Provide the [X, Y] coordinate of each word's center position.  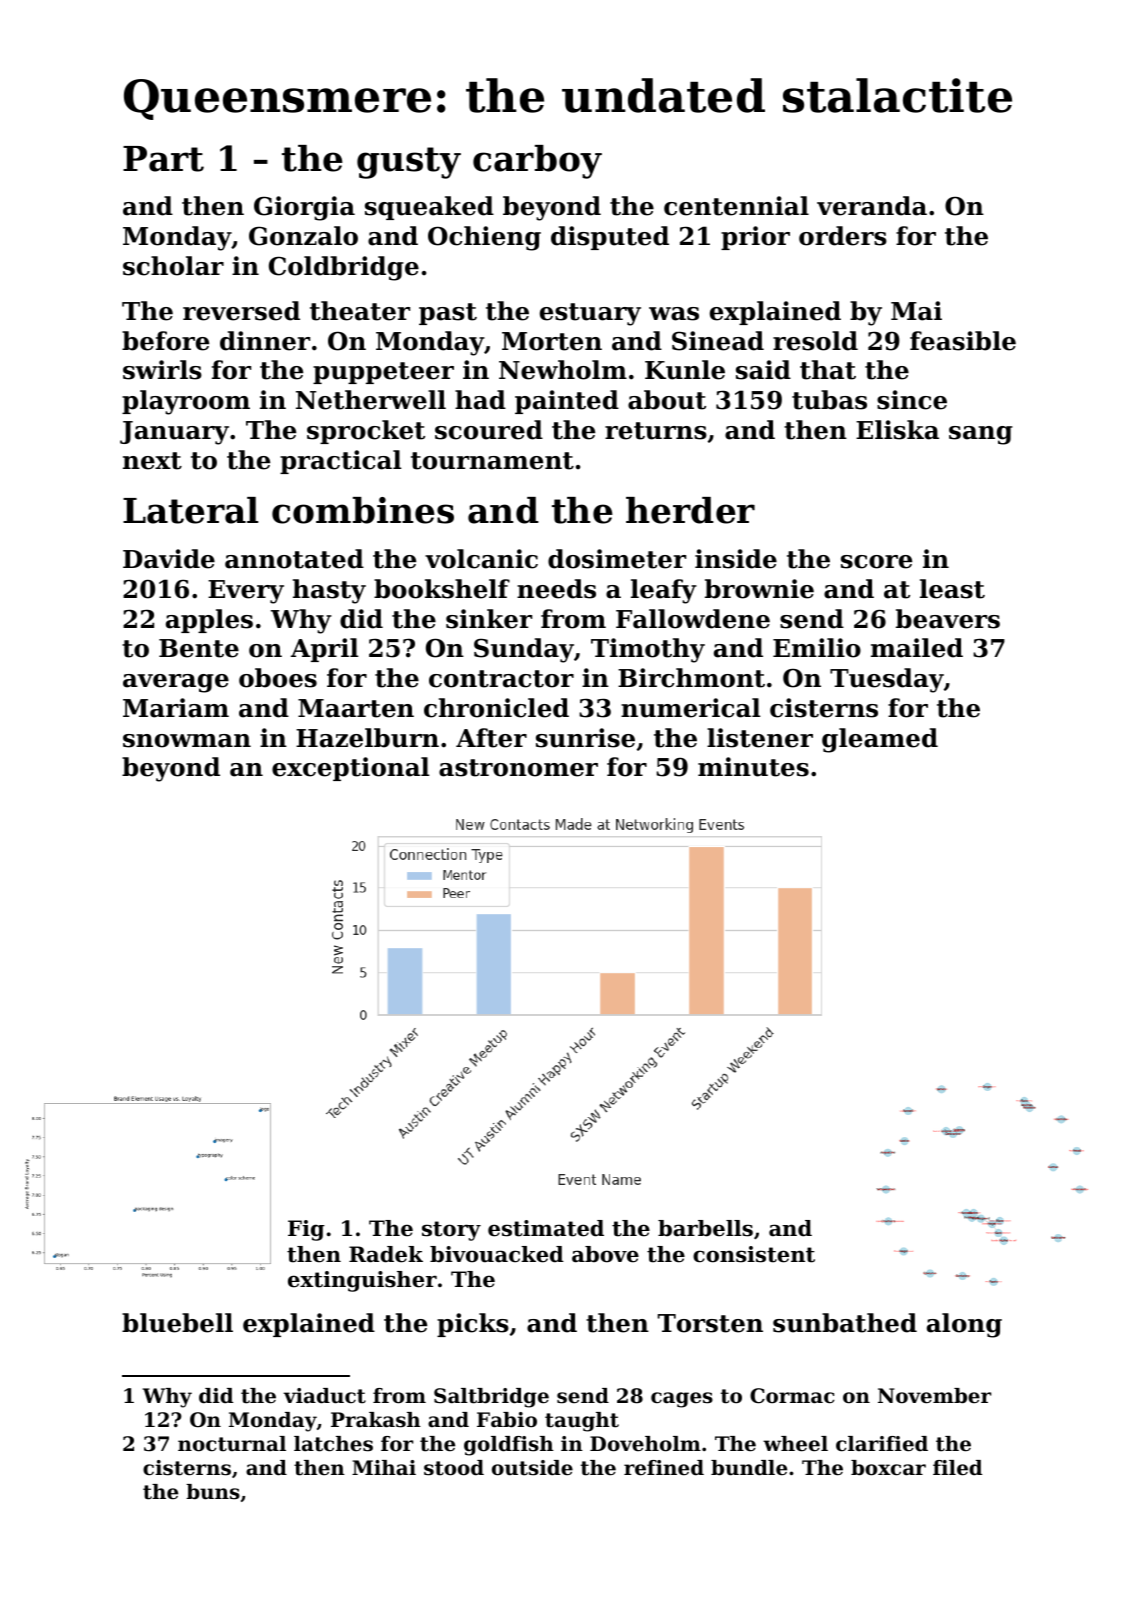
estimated [546, 1228]
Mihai [384, 1467]
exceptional [350, 769]
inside [736, 559]
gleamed [880, 740]
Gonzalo [303, 236]
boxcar [888, 1468]
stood [454, 1468]
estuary [590, 314]
